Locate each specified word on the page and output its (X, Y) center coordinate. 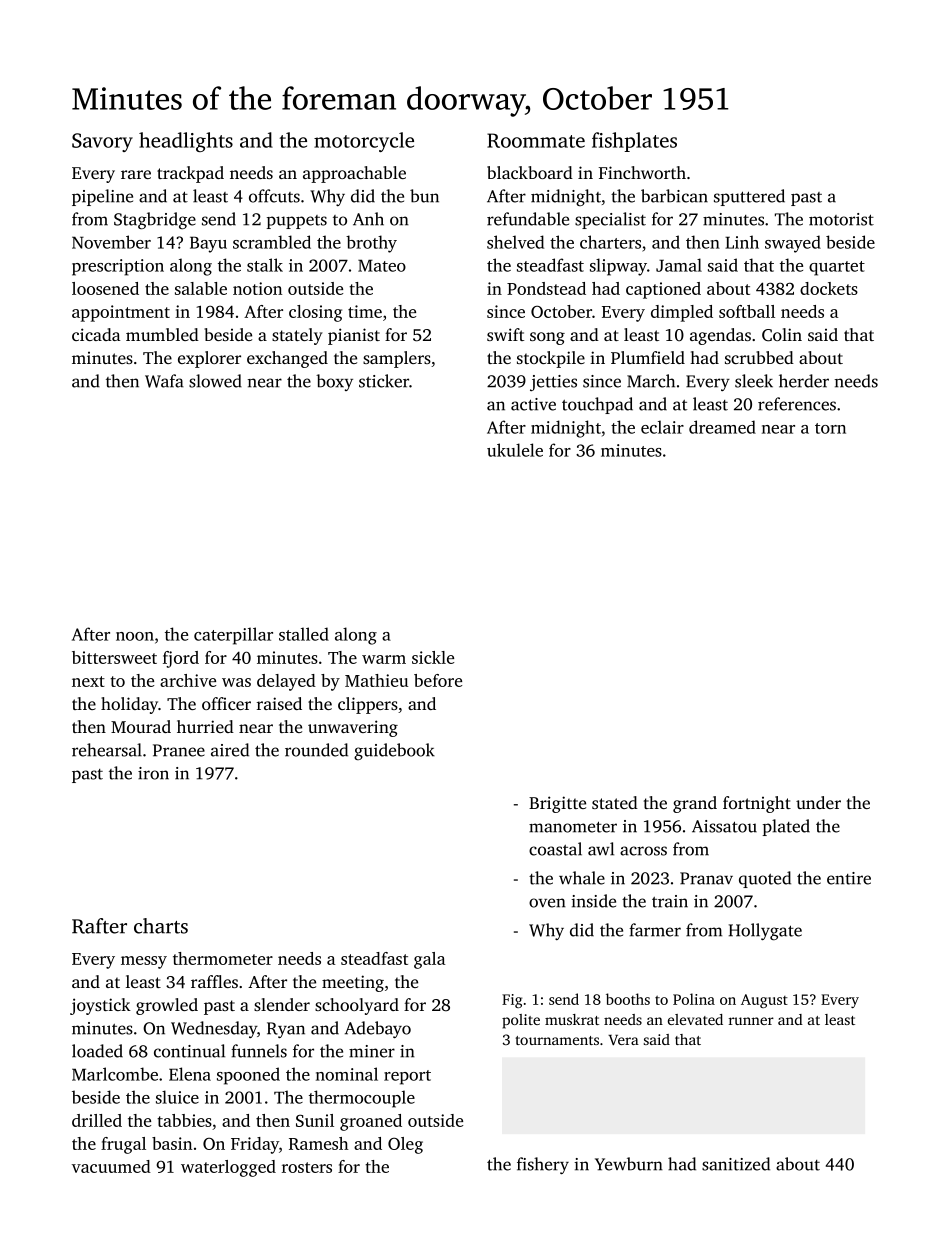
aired (230, 750)
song (547, 338)
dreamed (722, 427)
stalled (304, 634)
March (651, 381)
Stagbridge (155, 220)
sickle (433, 657)
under (818, 802)
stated (615, 802)
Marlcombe (115, 1074)
